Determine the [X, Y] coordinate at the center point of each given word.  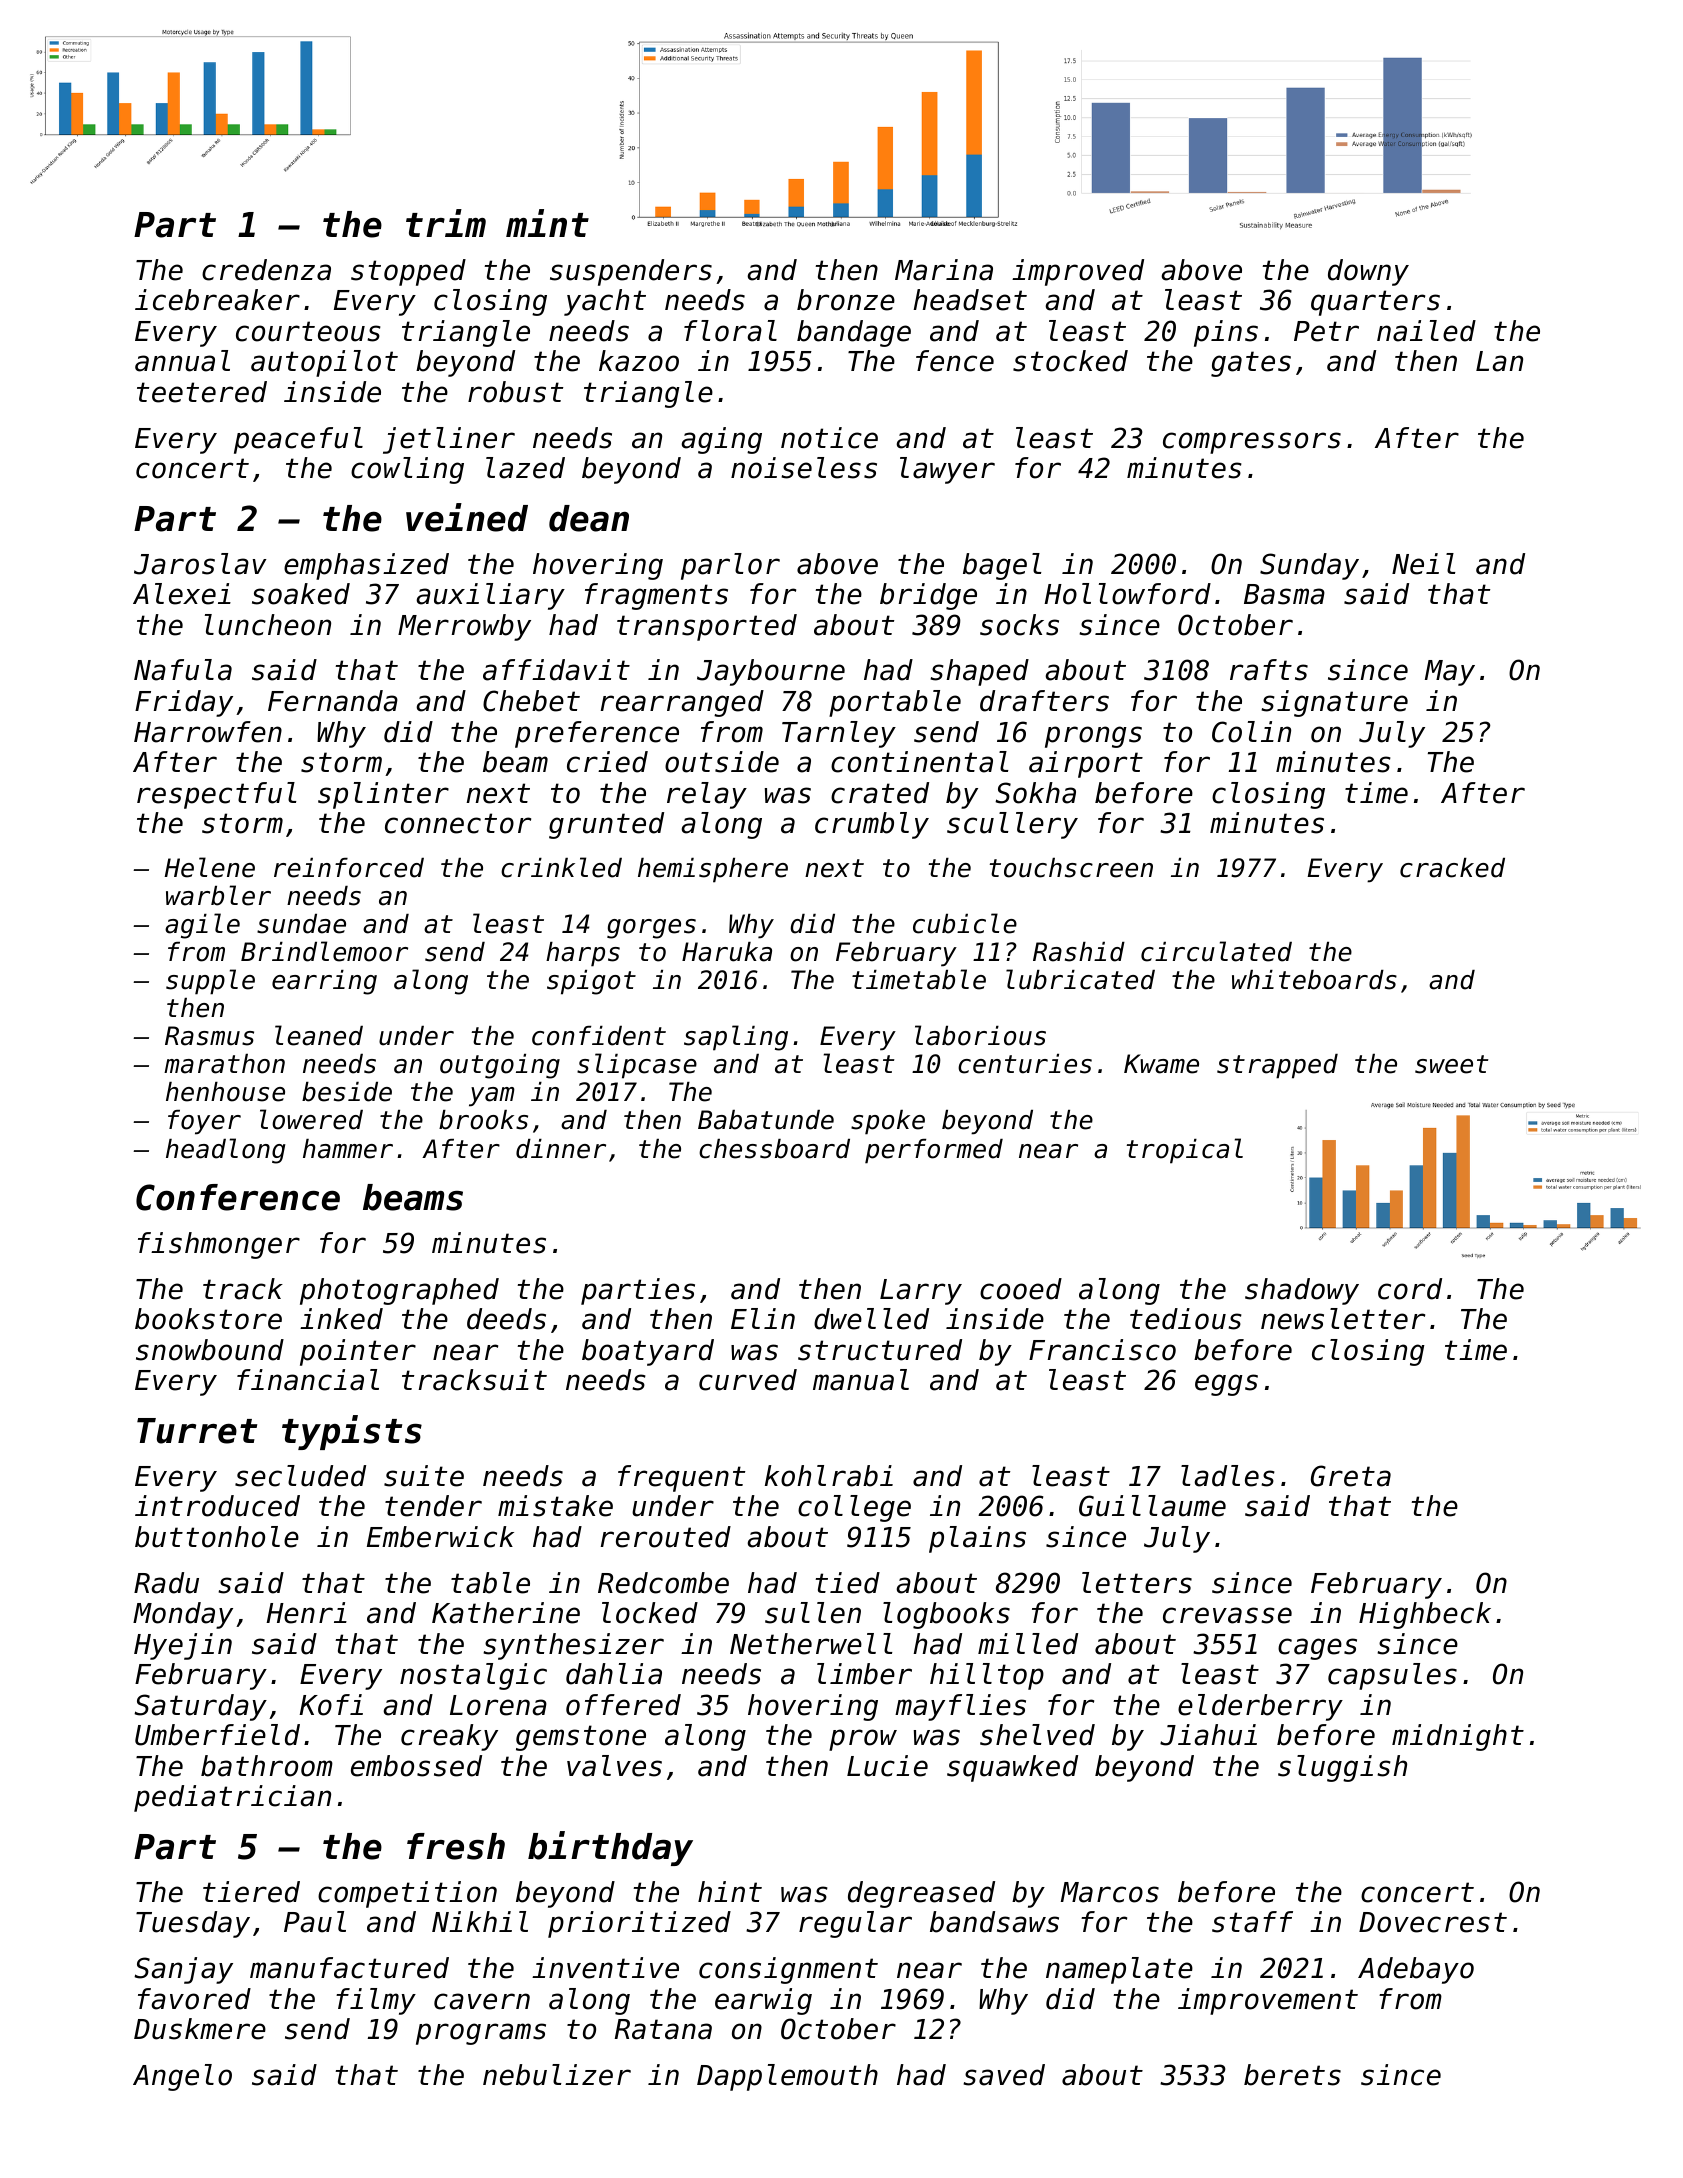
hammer [348, 1149]
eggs [1226, 1385]
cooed [1021, 1289]
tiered [251, 1892]
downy [1368, 272]
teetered [202, 392]
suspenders [631, 272]
